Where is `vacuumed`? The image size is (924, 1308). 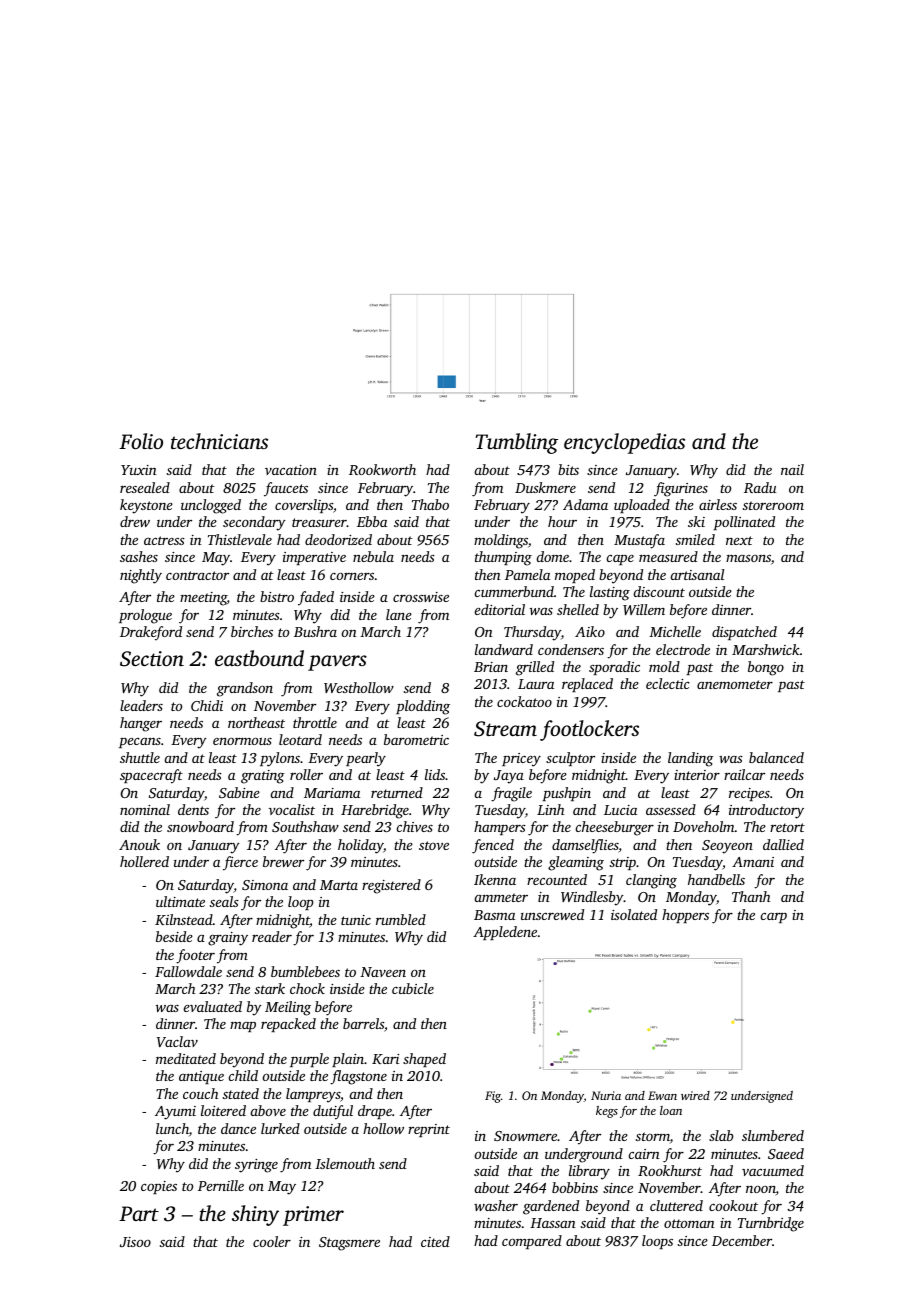 vacuumed is located at coordinates (773, 1170).
